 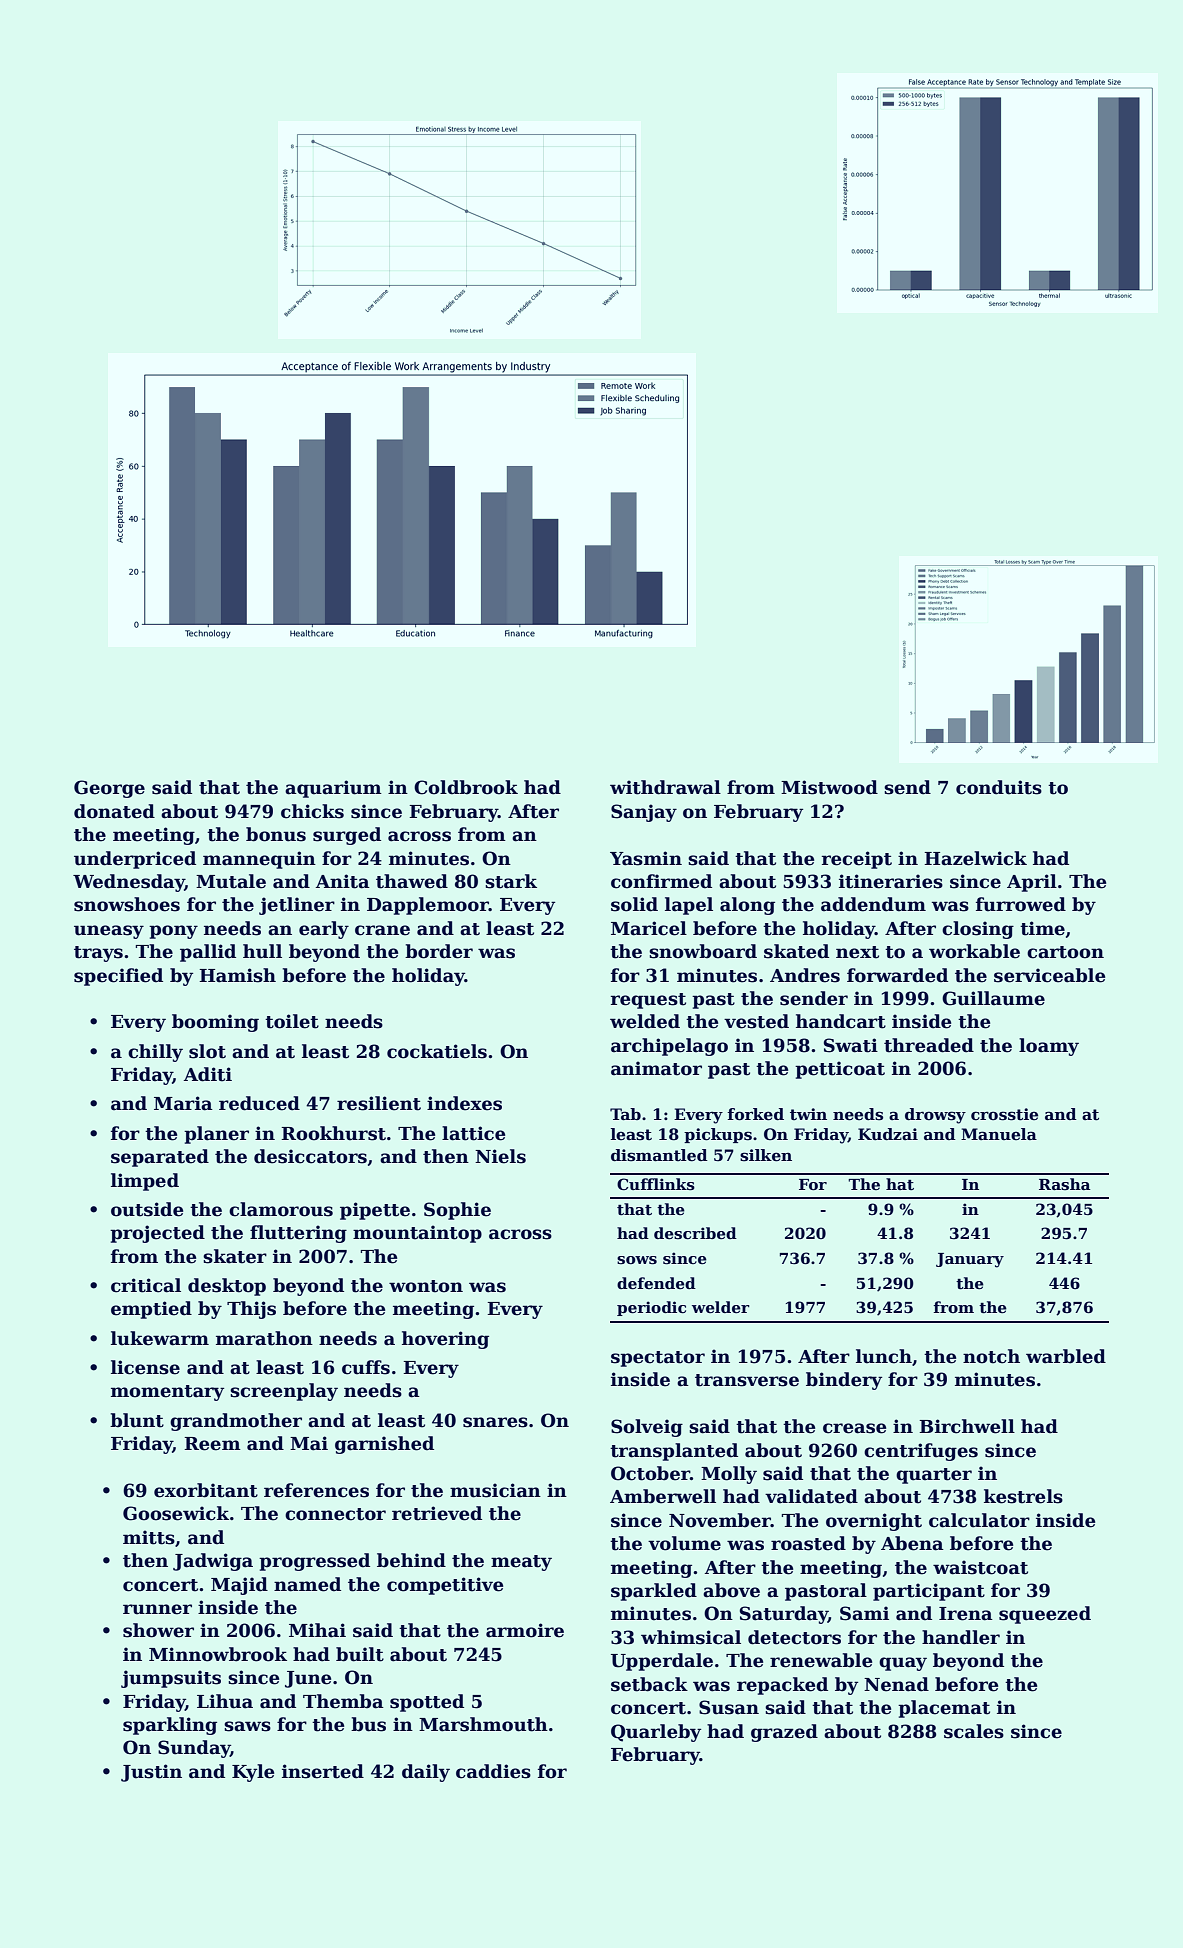 I want to click on named, so click(x=307, y=1584).
